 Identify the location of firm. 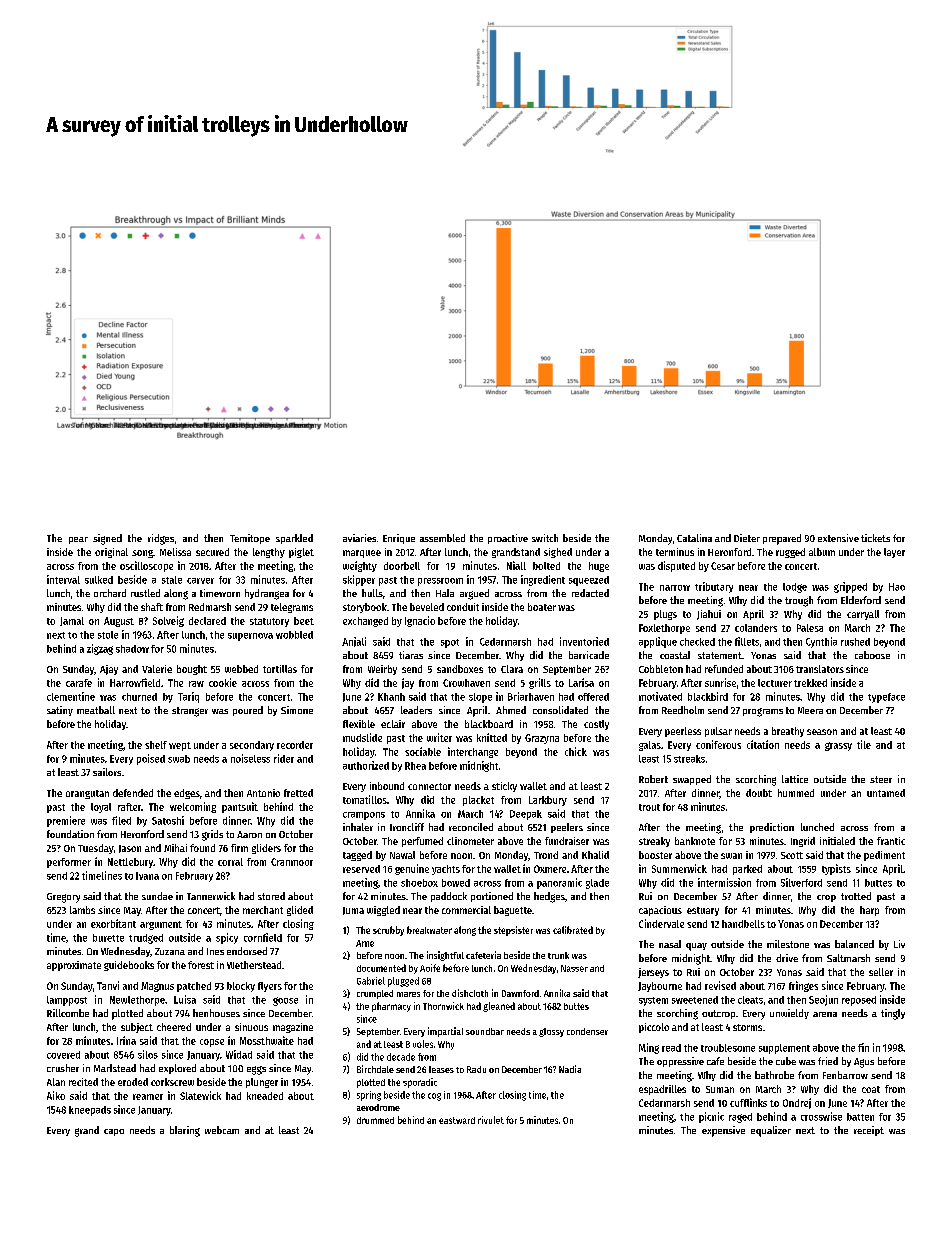
(239, 848).
